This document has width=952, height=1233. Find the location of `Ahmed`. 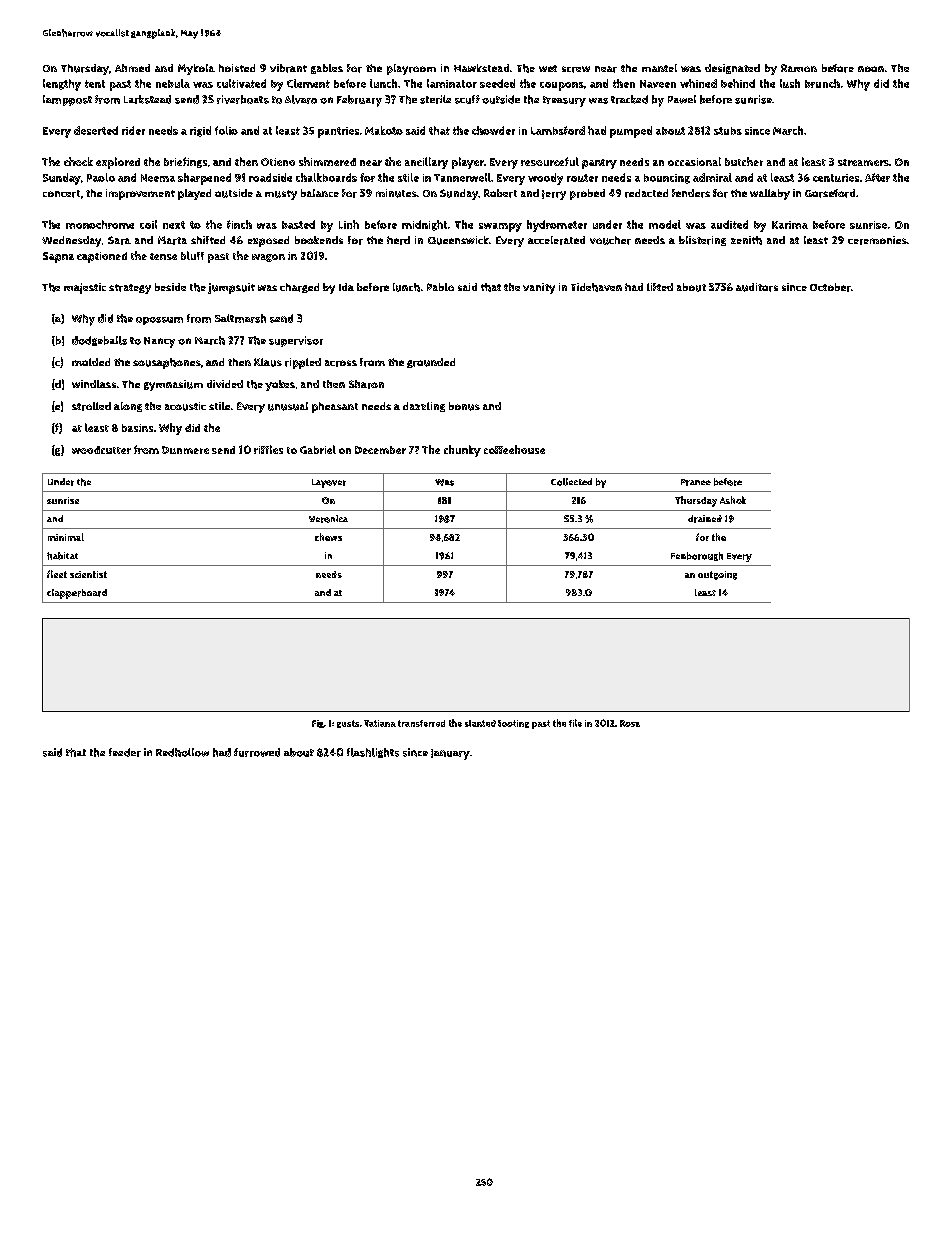

Ahmed is located at coordinates (132, 68).
